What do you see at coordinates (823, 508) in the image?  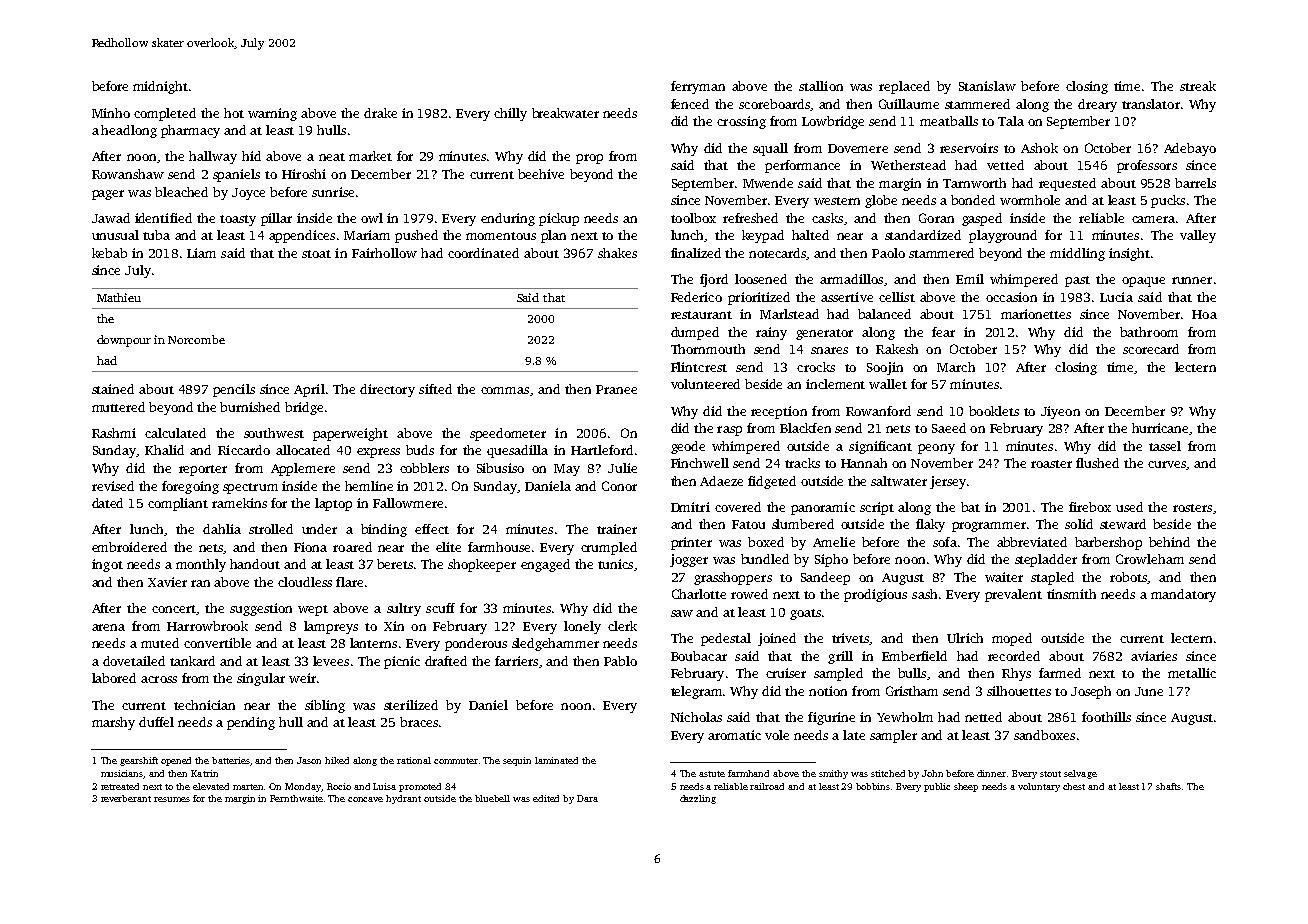 I see `panoramic` at bounding box center [823, 508].
